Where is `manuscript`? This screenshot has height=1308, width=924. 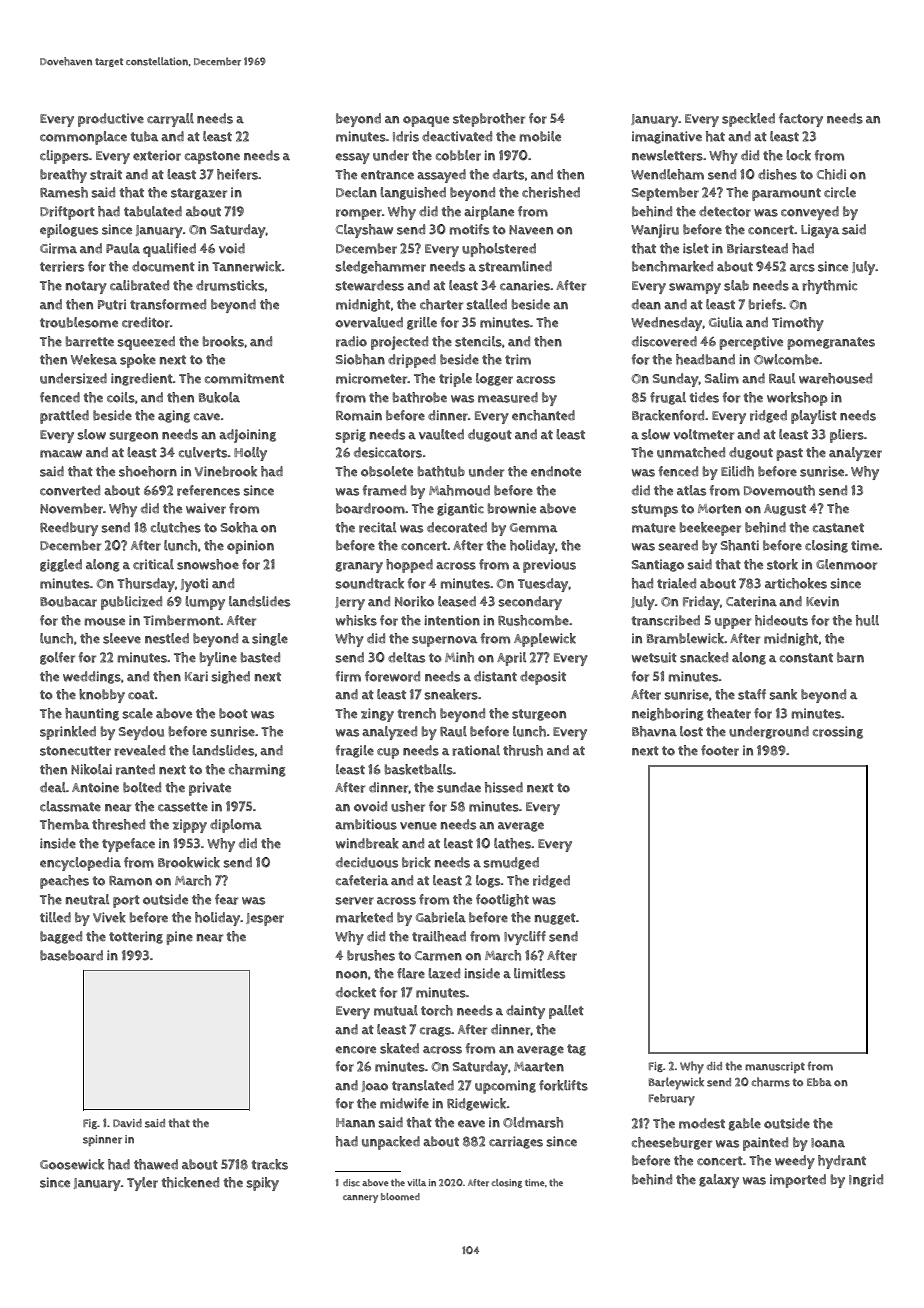 manuscript is located at coordinates (775, 1067).
